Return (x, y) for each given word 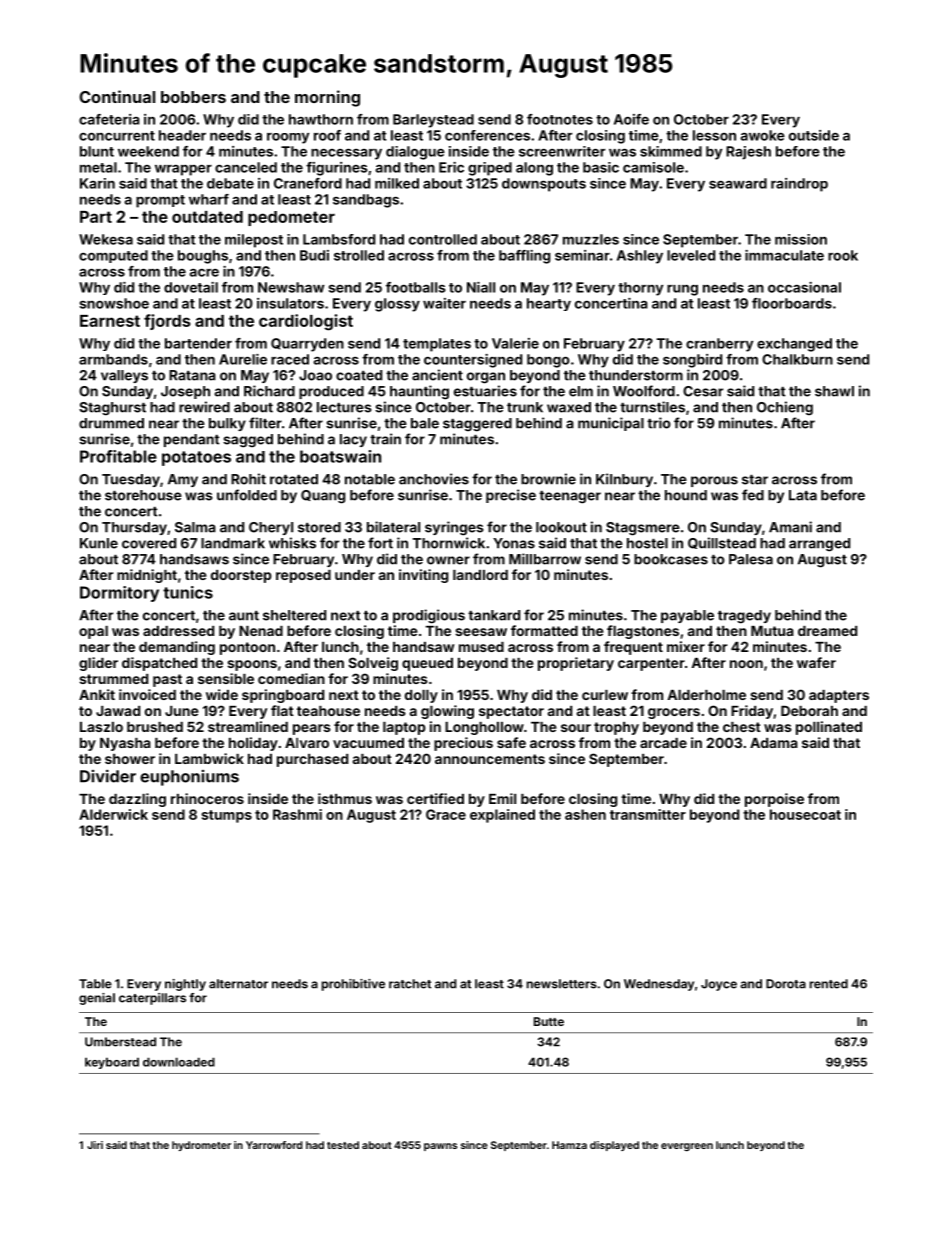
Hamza (569, 1145)
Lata (803, 495)
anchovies (434, 479)
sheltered (294, 615)
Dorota (786, 984)
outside (814, 135)
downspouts (544, 185)
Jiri (95, 1145)
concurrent (117, 136)
